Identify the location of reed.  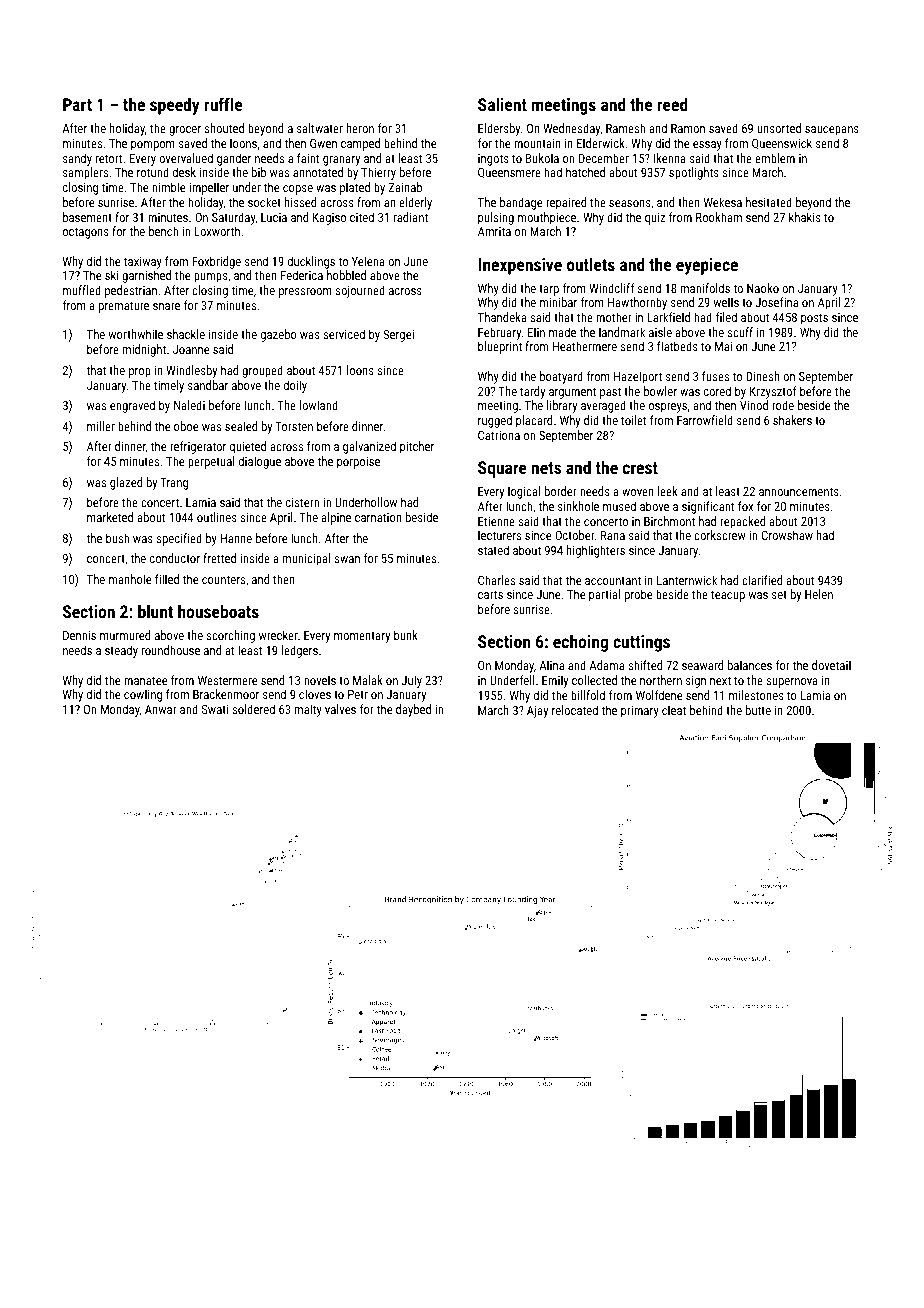
(672, 104).
